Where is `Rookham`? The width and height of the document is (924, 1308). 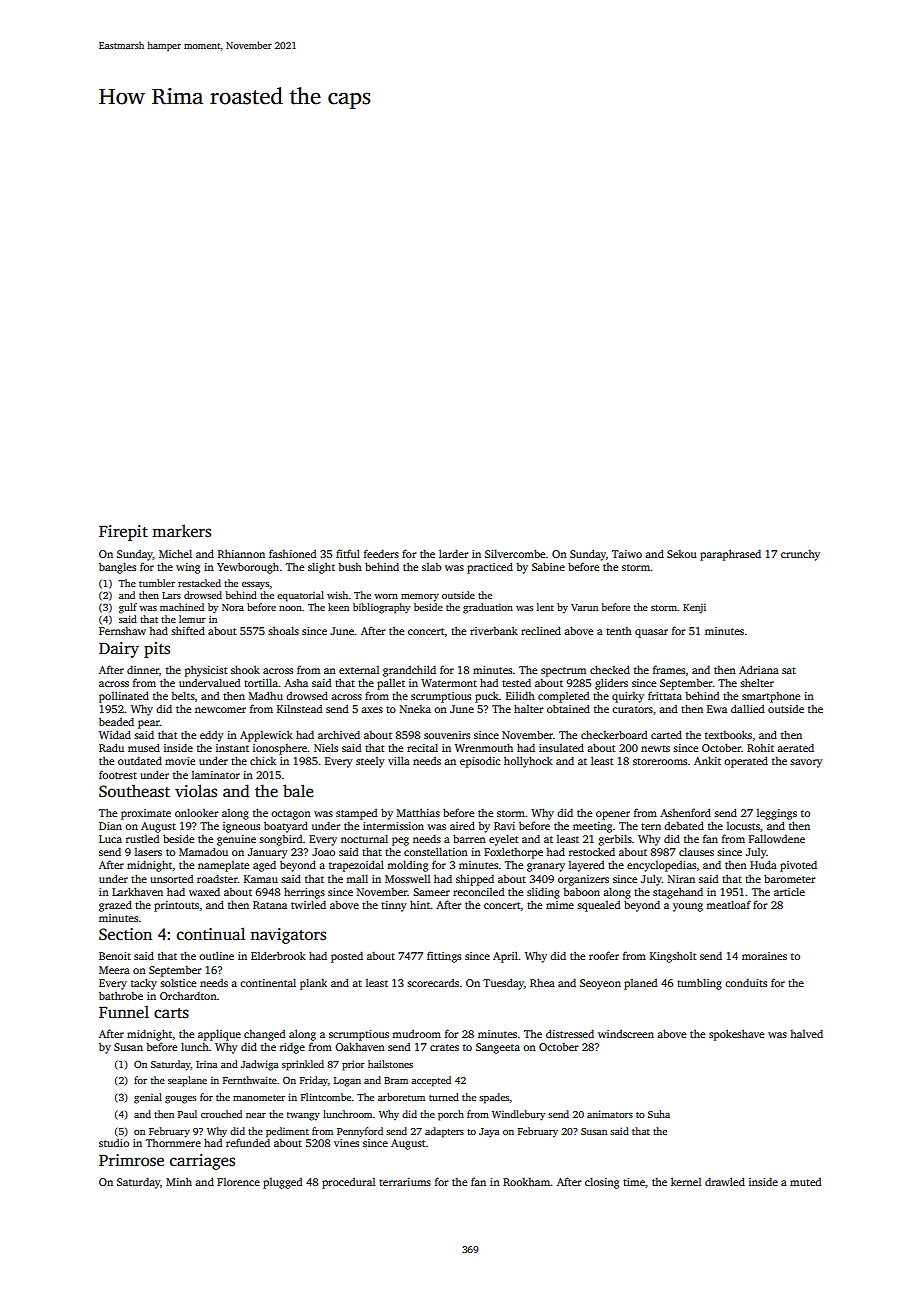 Rookham is located at coordinates (527, 1181).
